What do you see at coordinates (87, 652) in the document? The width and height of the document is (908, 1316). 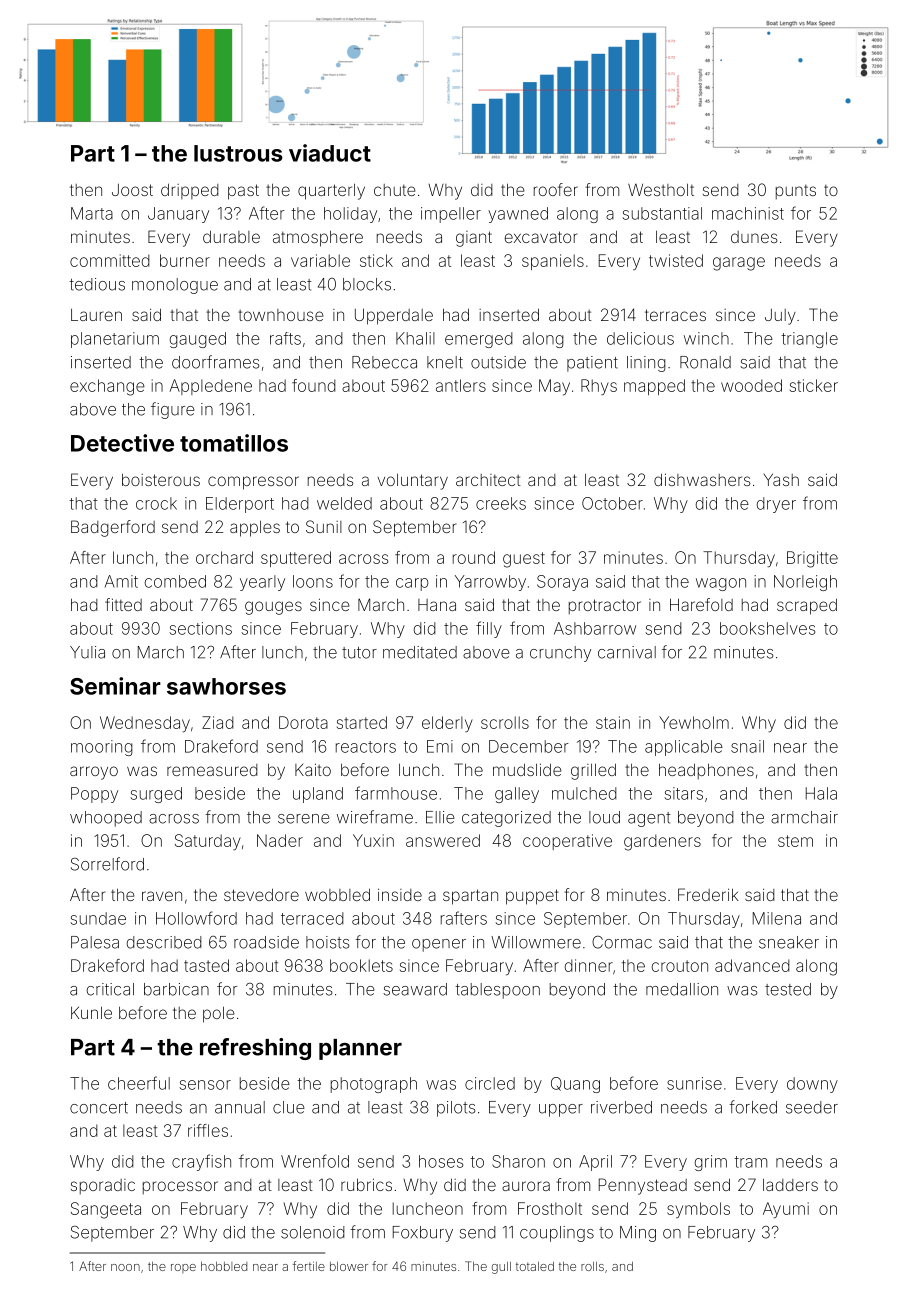 I see `Yulia` at bounding box center [87, 652].
